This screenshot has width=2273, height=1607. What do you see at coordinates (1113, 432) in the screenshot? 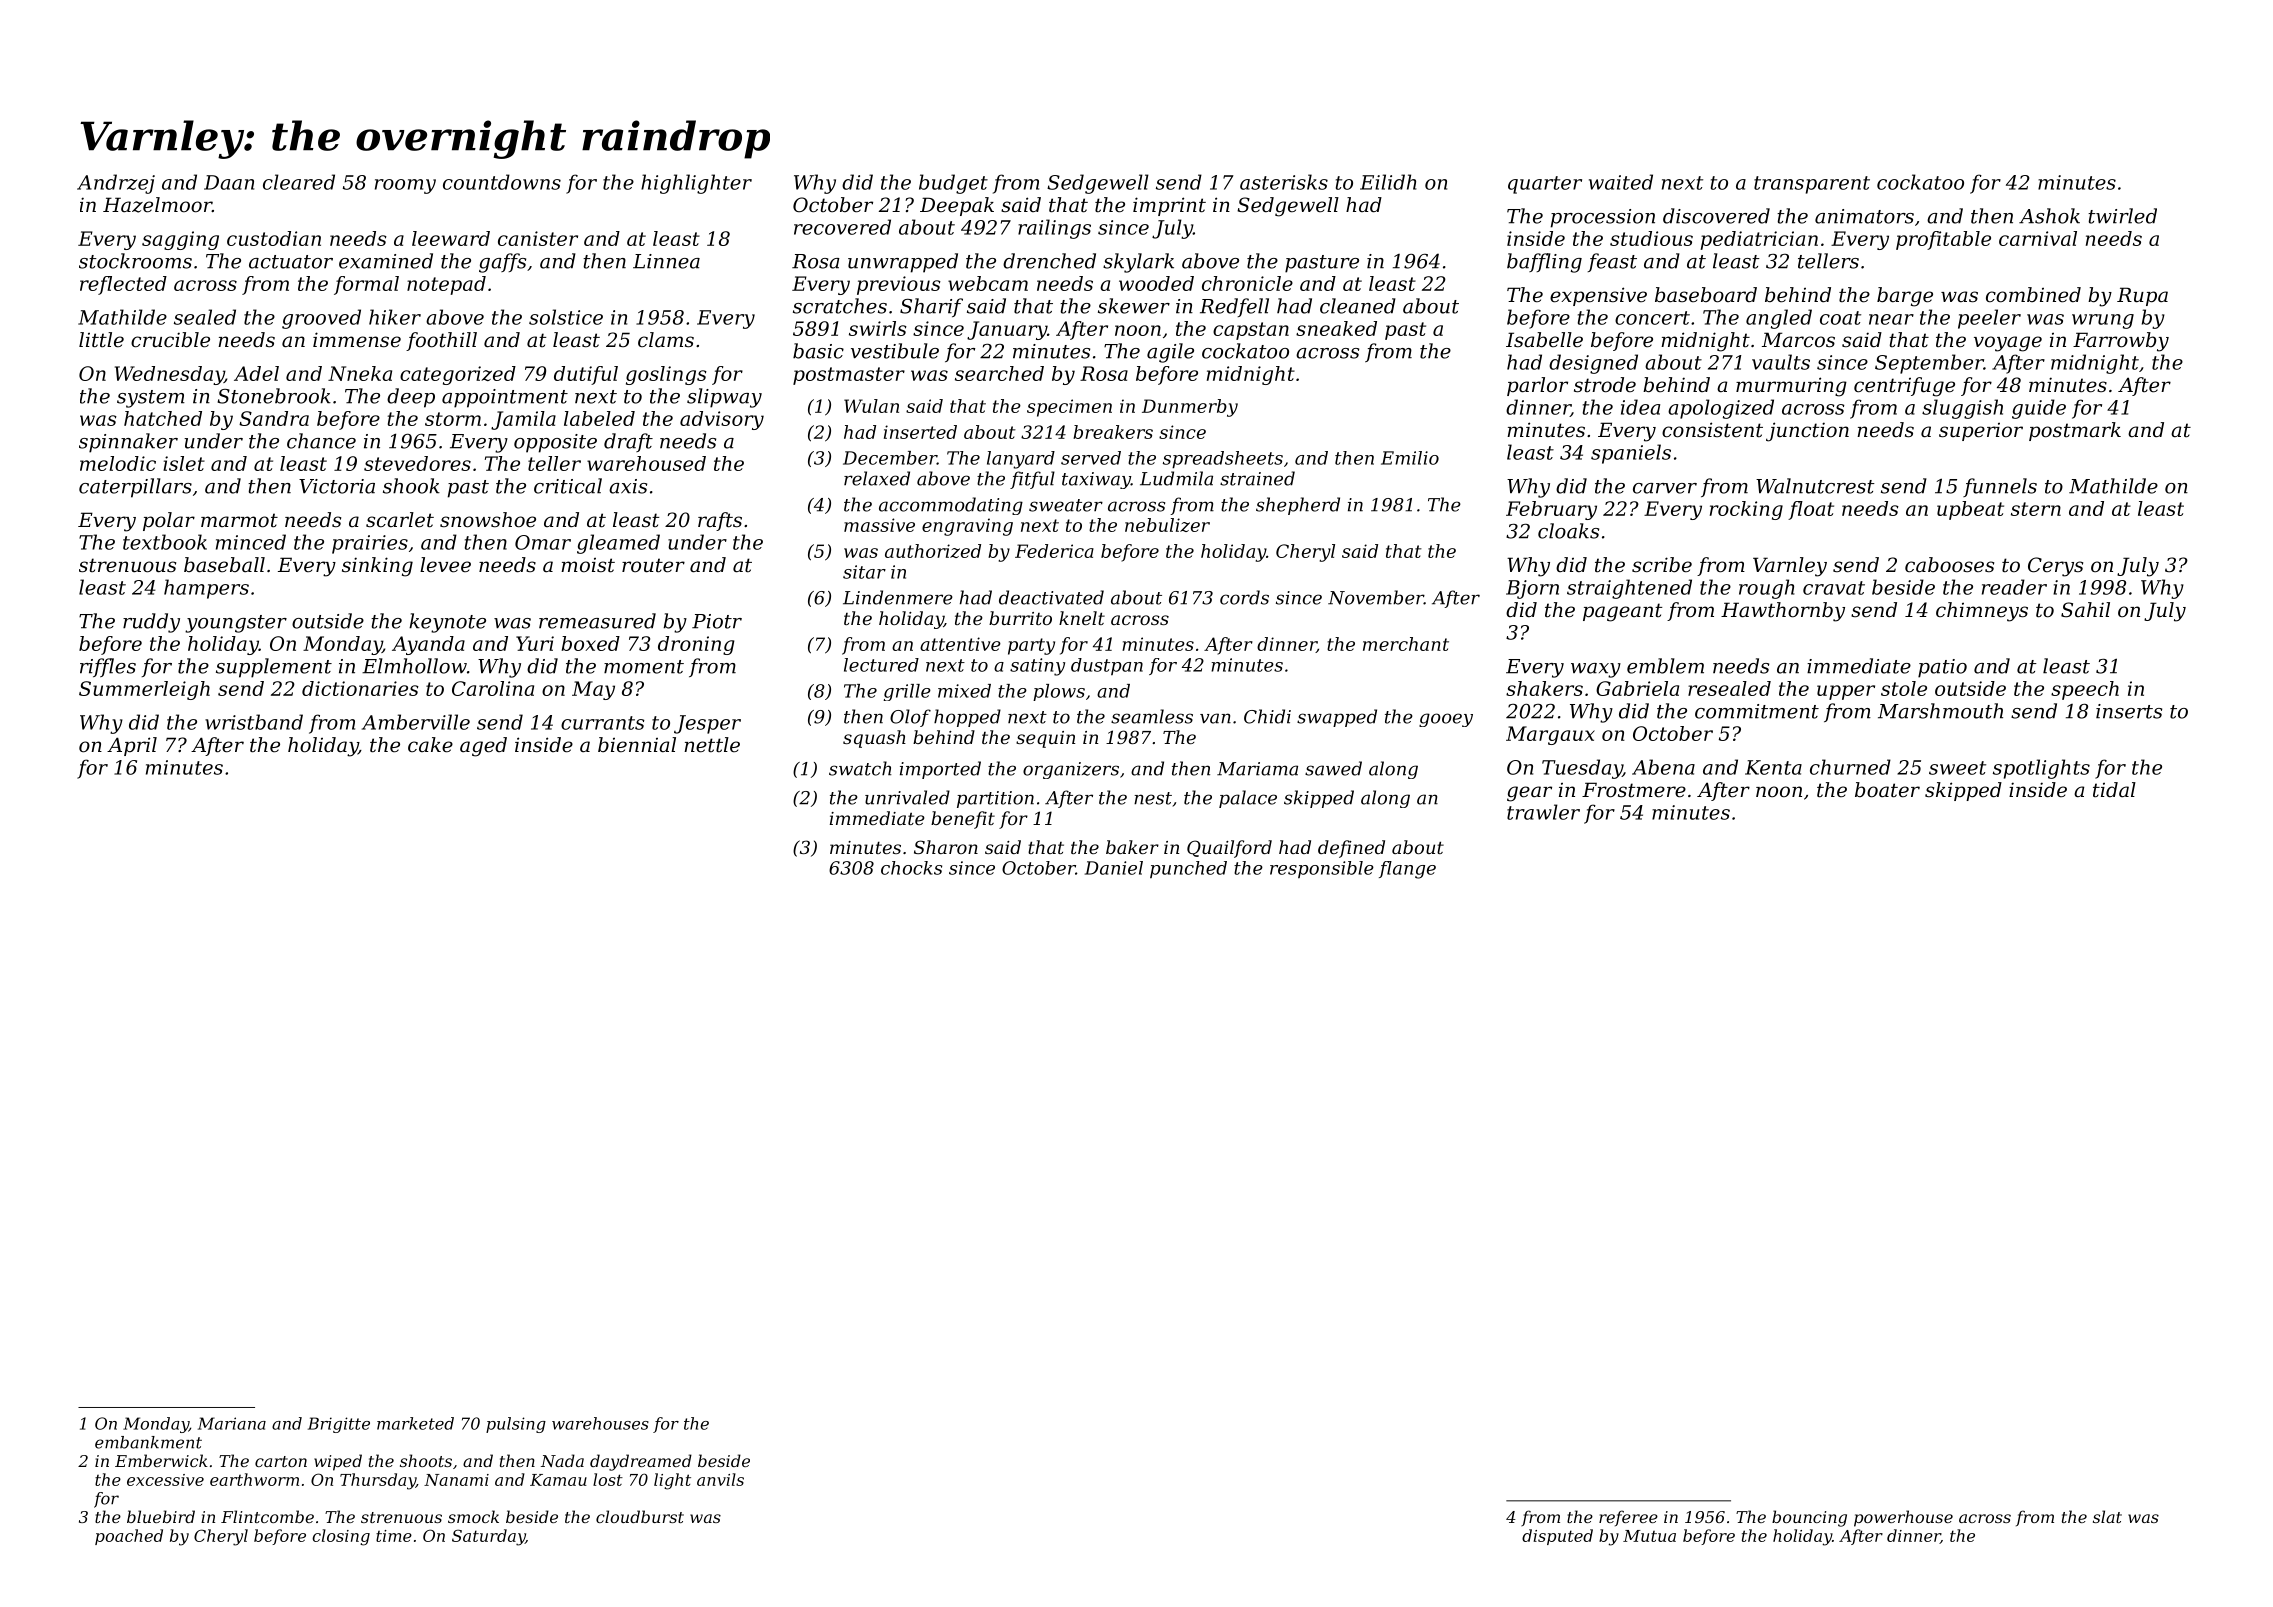
I see `breakers` at bounding box center [1113, 432].
